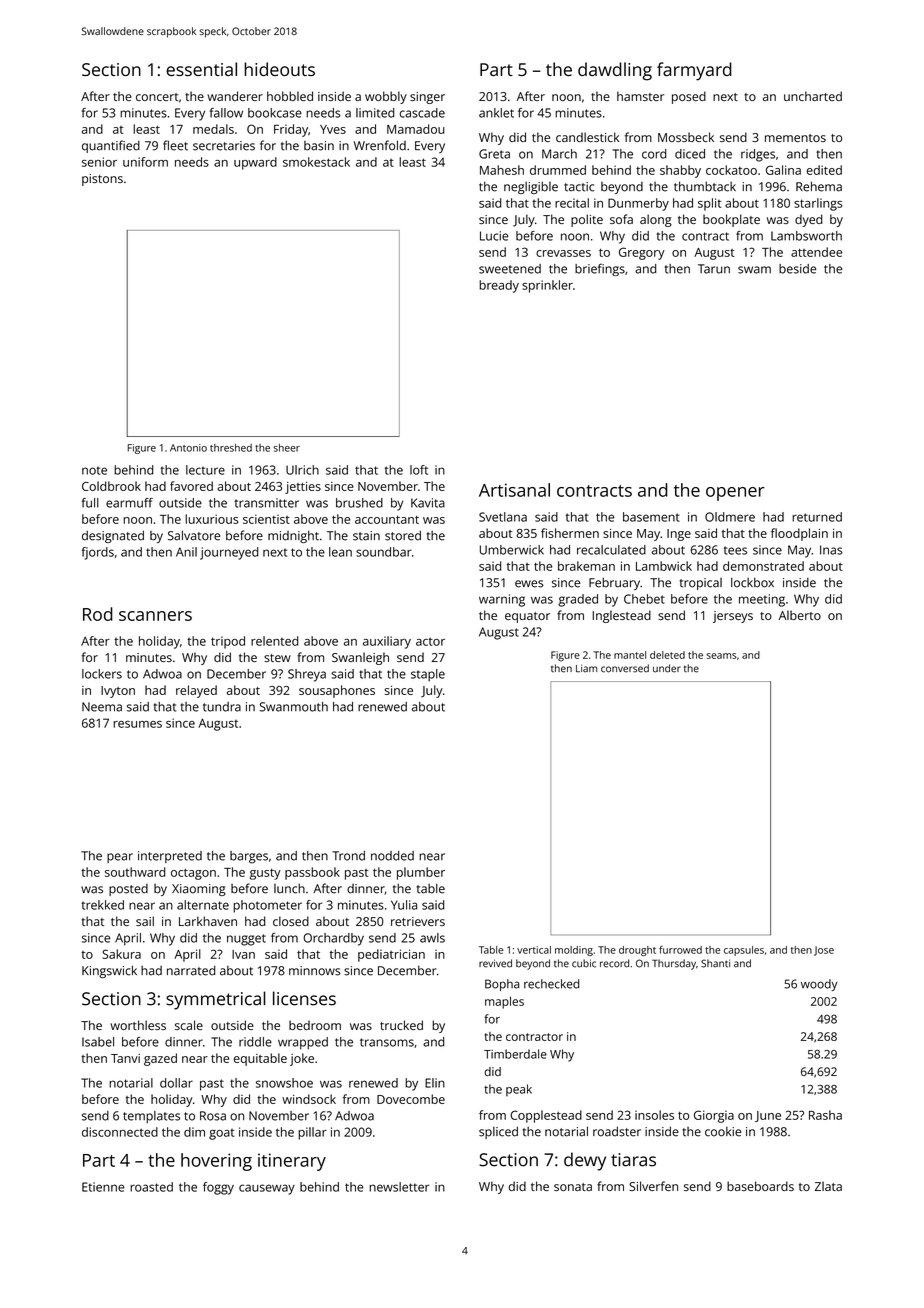  Describe the element at coordinates (267, 1189) in the screenshot. I see `causeway` at that location.
